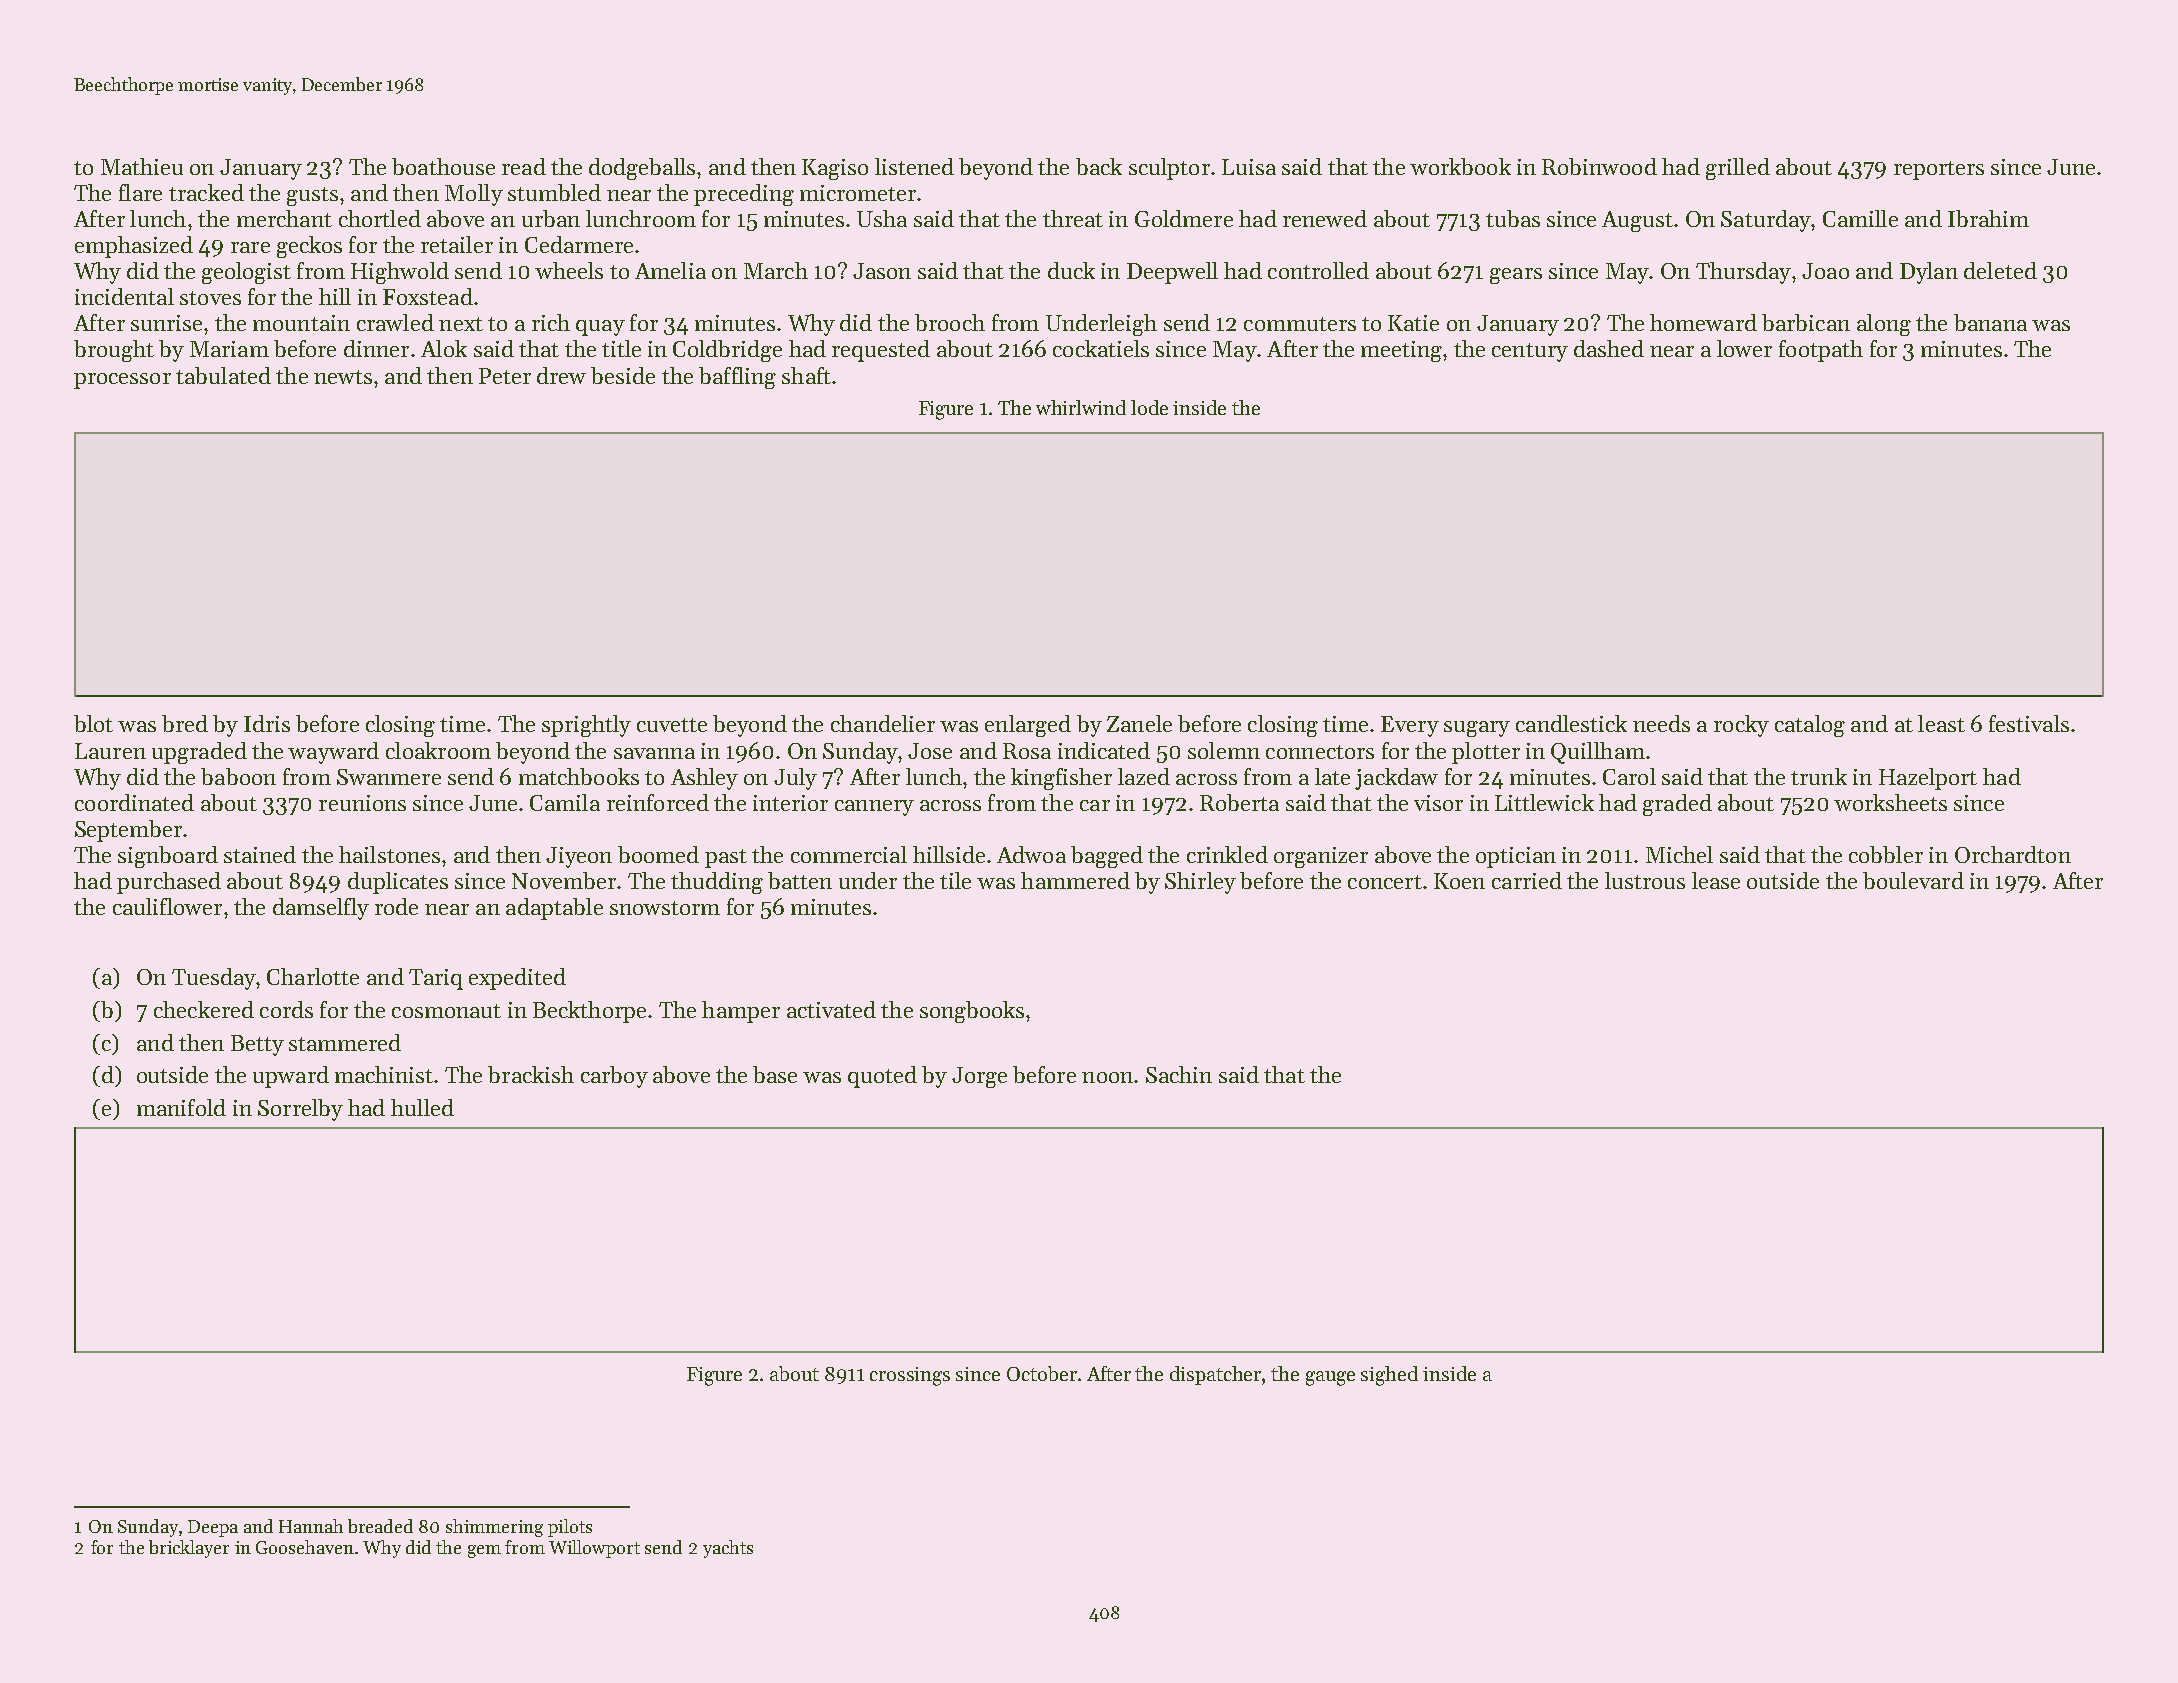 This screenshot has height=1683, width=2178. I want to click on Sorrelby, so click(300, 1110).
